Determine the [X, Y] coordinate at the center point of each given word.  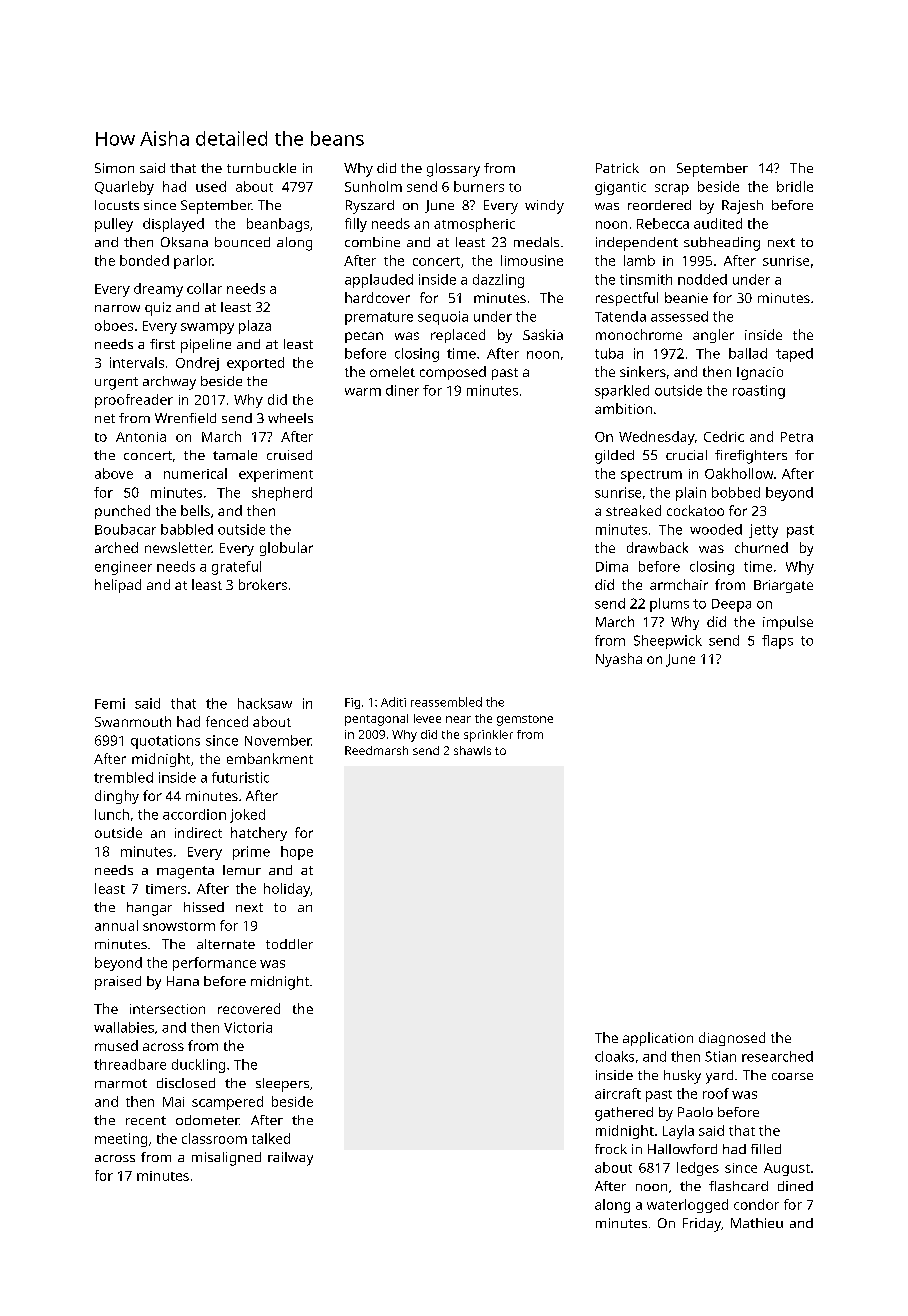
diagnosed [732, 1039]
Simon [114, 168]
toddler [289, 944]
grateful [236, 568]
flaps [777, 642]
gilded [614, 457]
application [658, 1039]
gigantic [620, 188]
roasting [759, 392]
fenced [227, 721]
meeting [121, 1140]
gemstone [525, 720]
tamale [235, 455]
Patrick [617, 168]
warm [363, 392]
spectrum [651, 476]
